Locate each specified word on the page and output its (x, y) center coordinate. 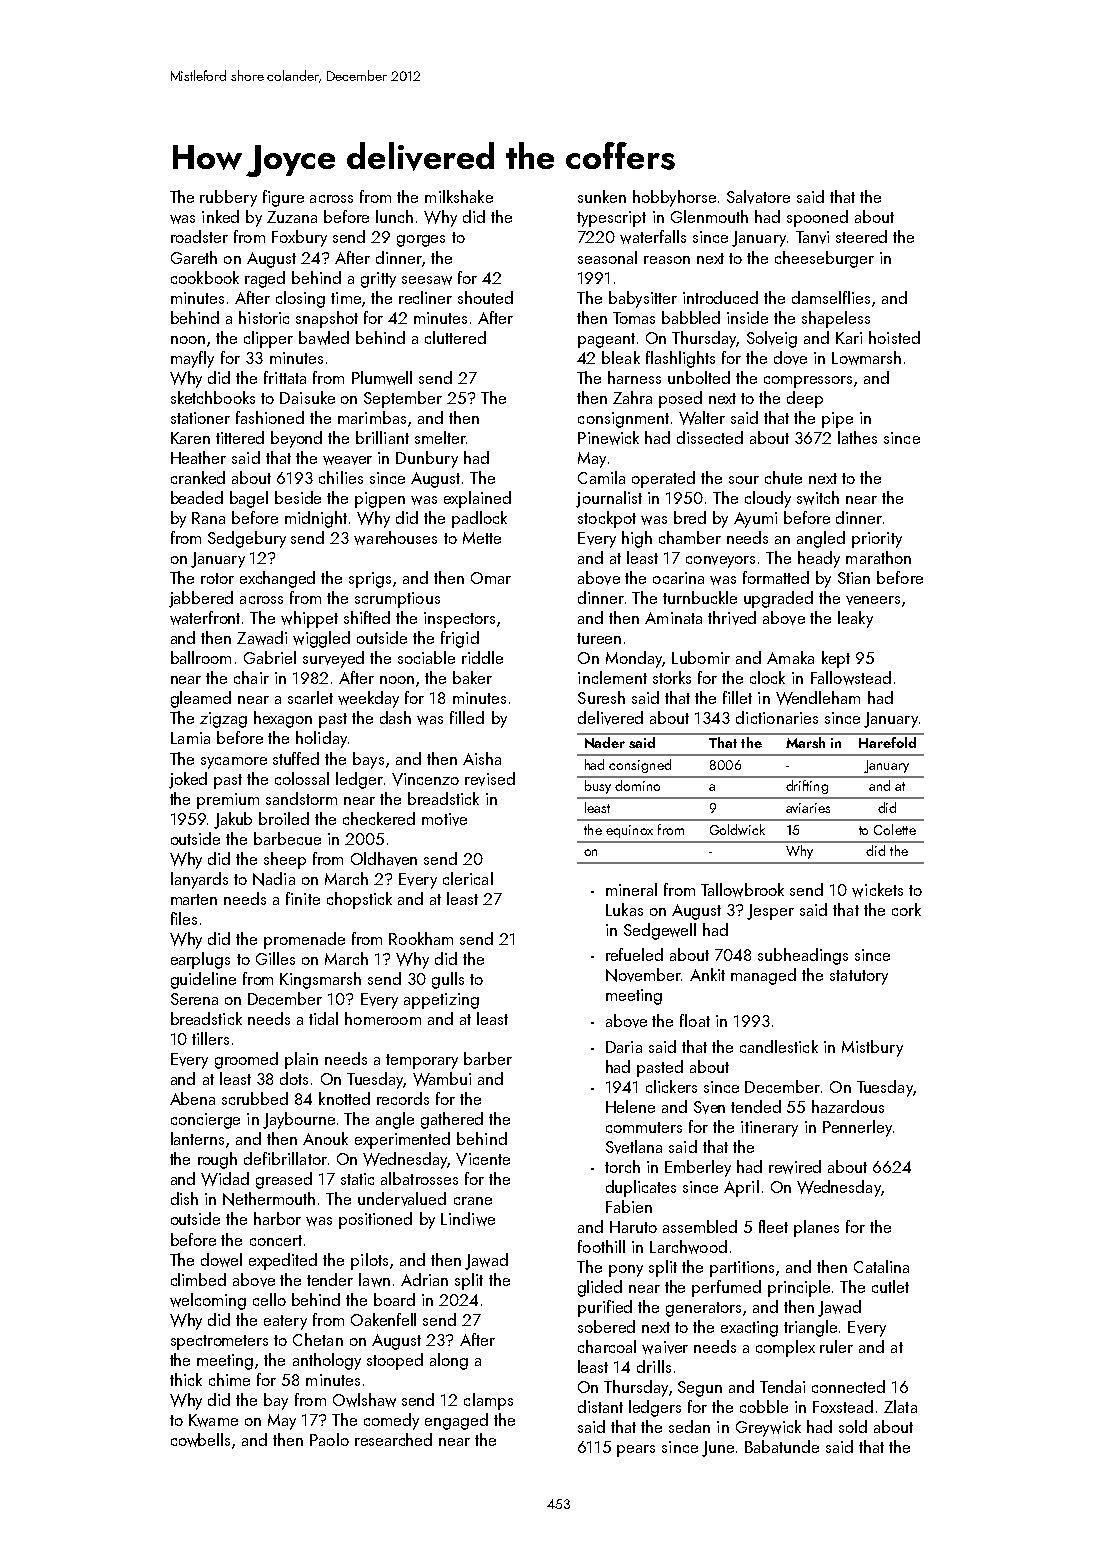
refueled (634, 954)
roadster (199, 236)
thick (186, 1379)
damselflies (831, 297)
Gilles (275, 958)
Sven (709, 1107)
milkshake (459, 196)
